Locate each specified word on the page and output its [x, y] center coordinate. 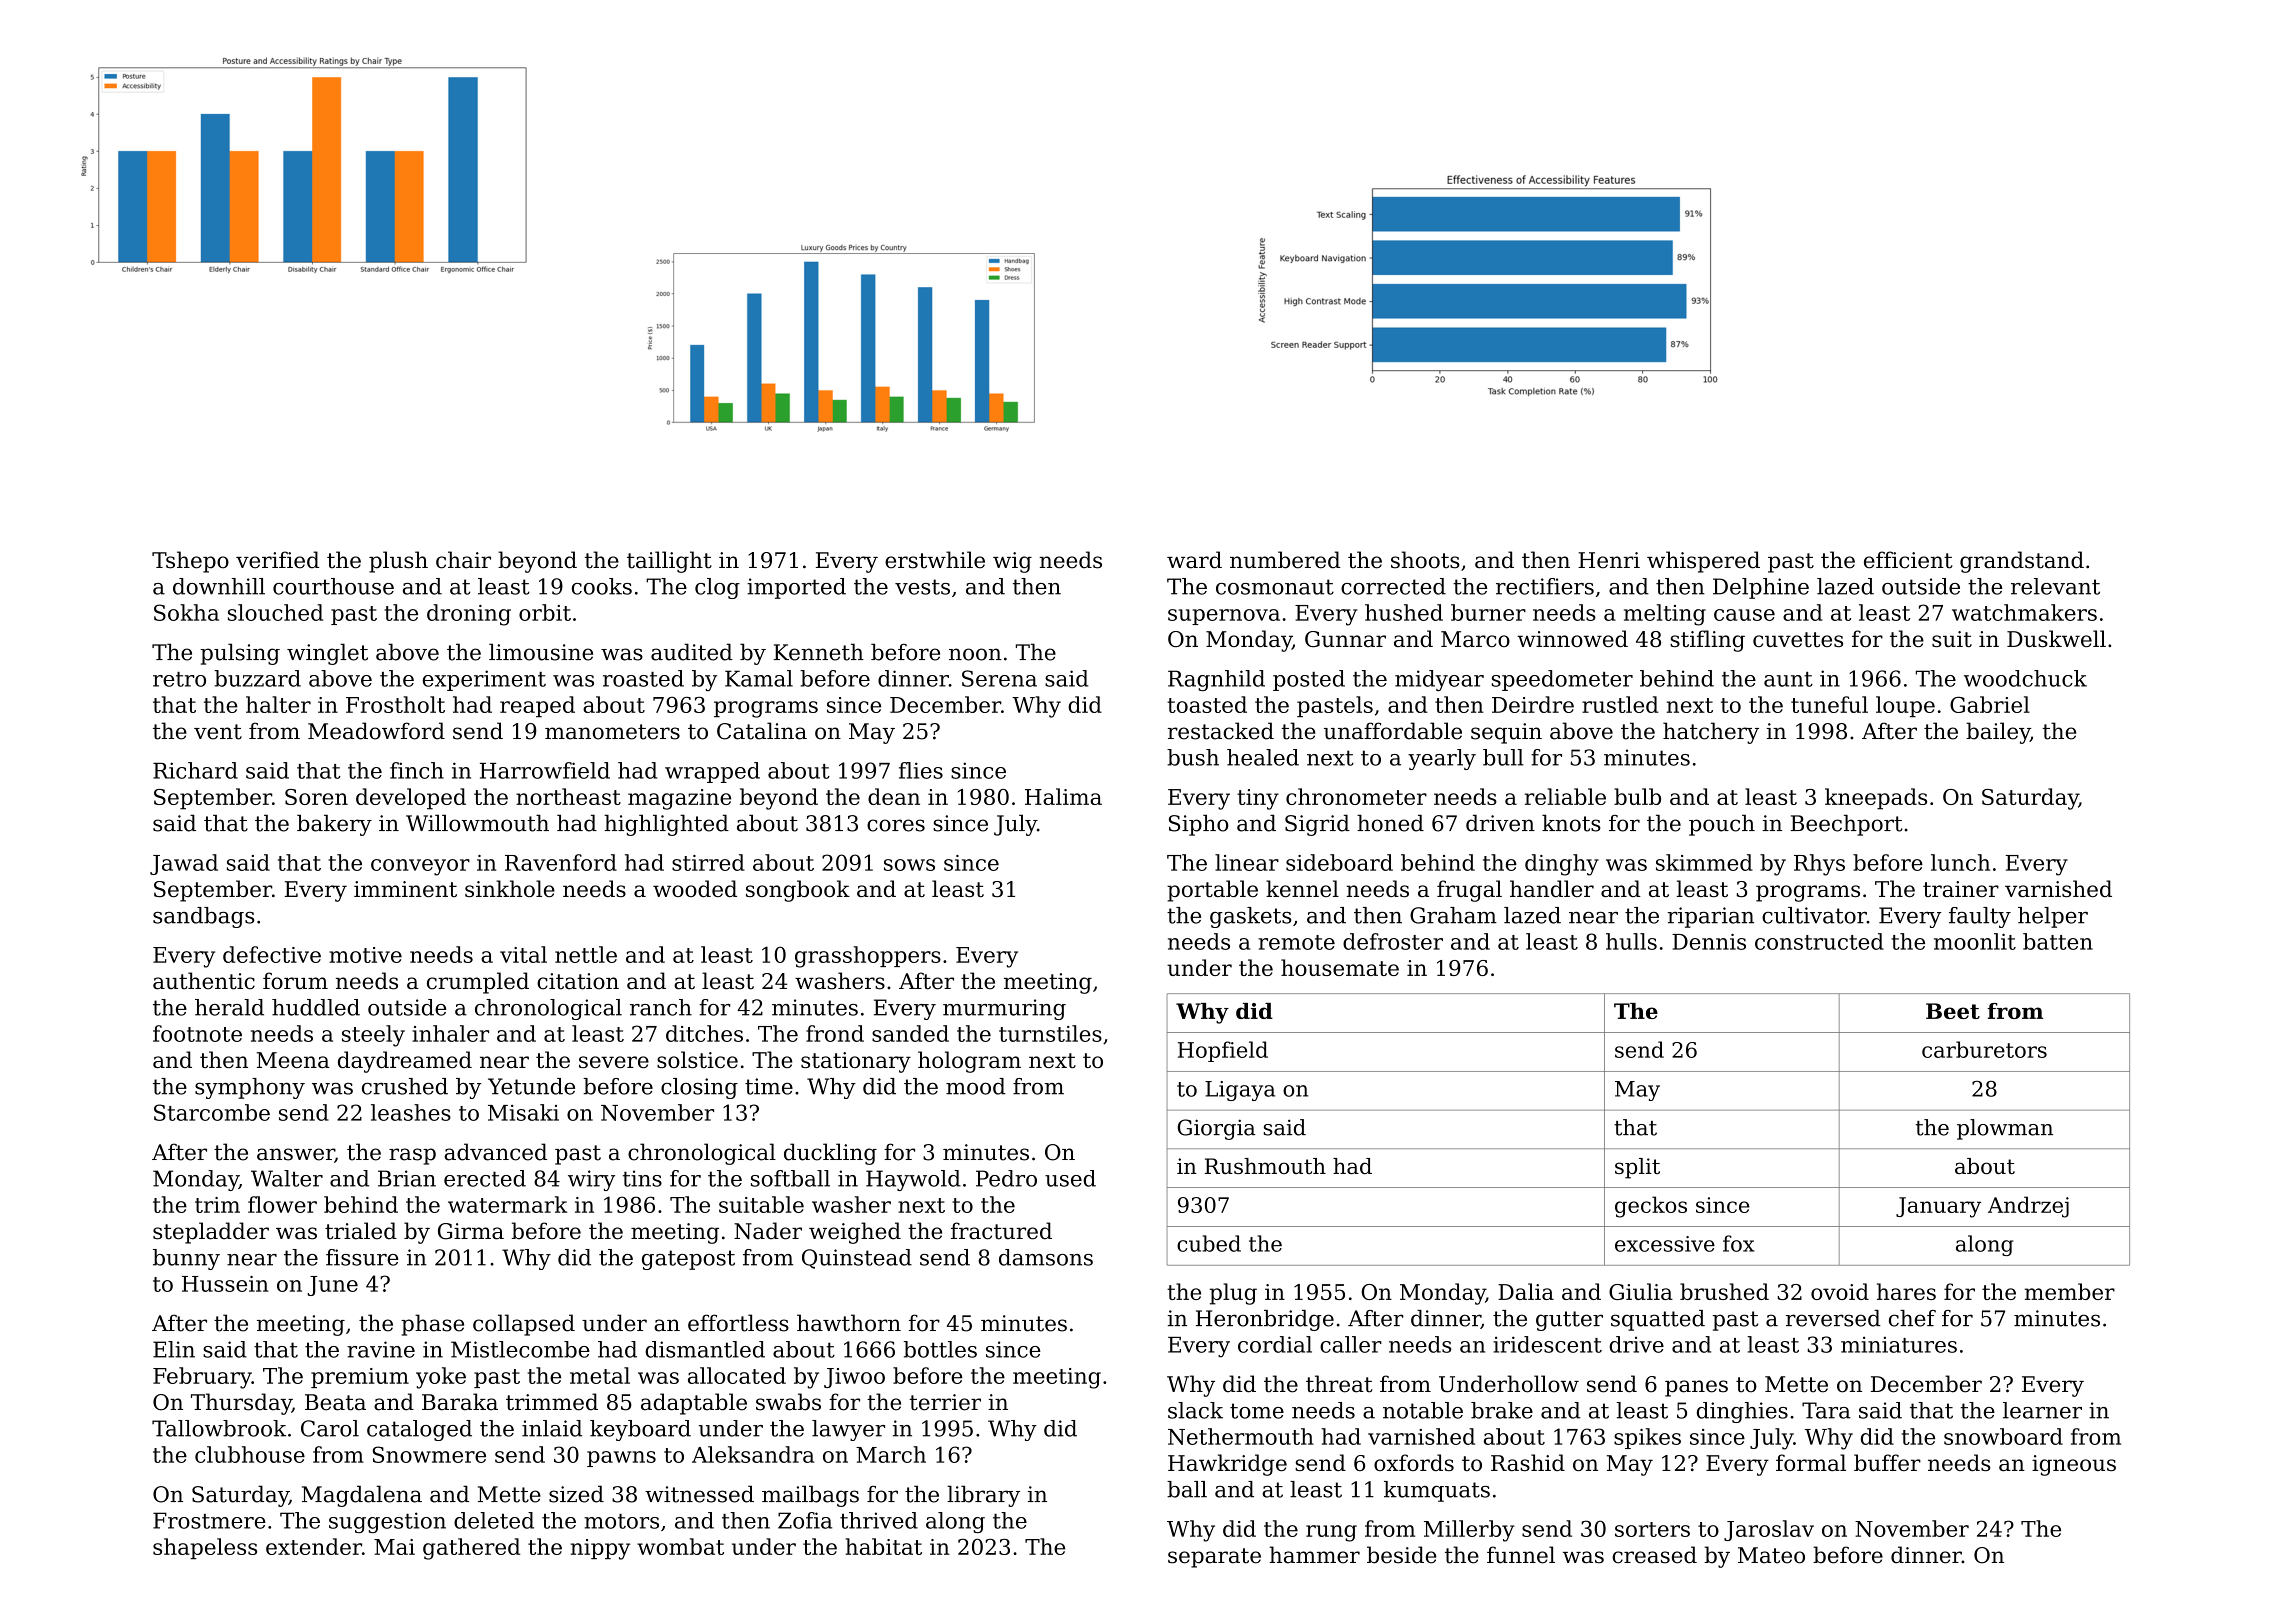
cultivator [1814, 915]
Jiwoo [854, 1378]
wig [1012, 562]
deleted [494, 1520]
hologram [969, 1062]
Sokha [186, 612]
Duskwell [2056, 638]
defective [272, 954]
